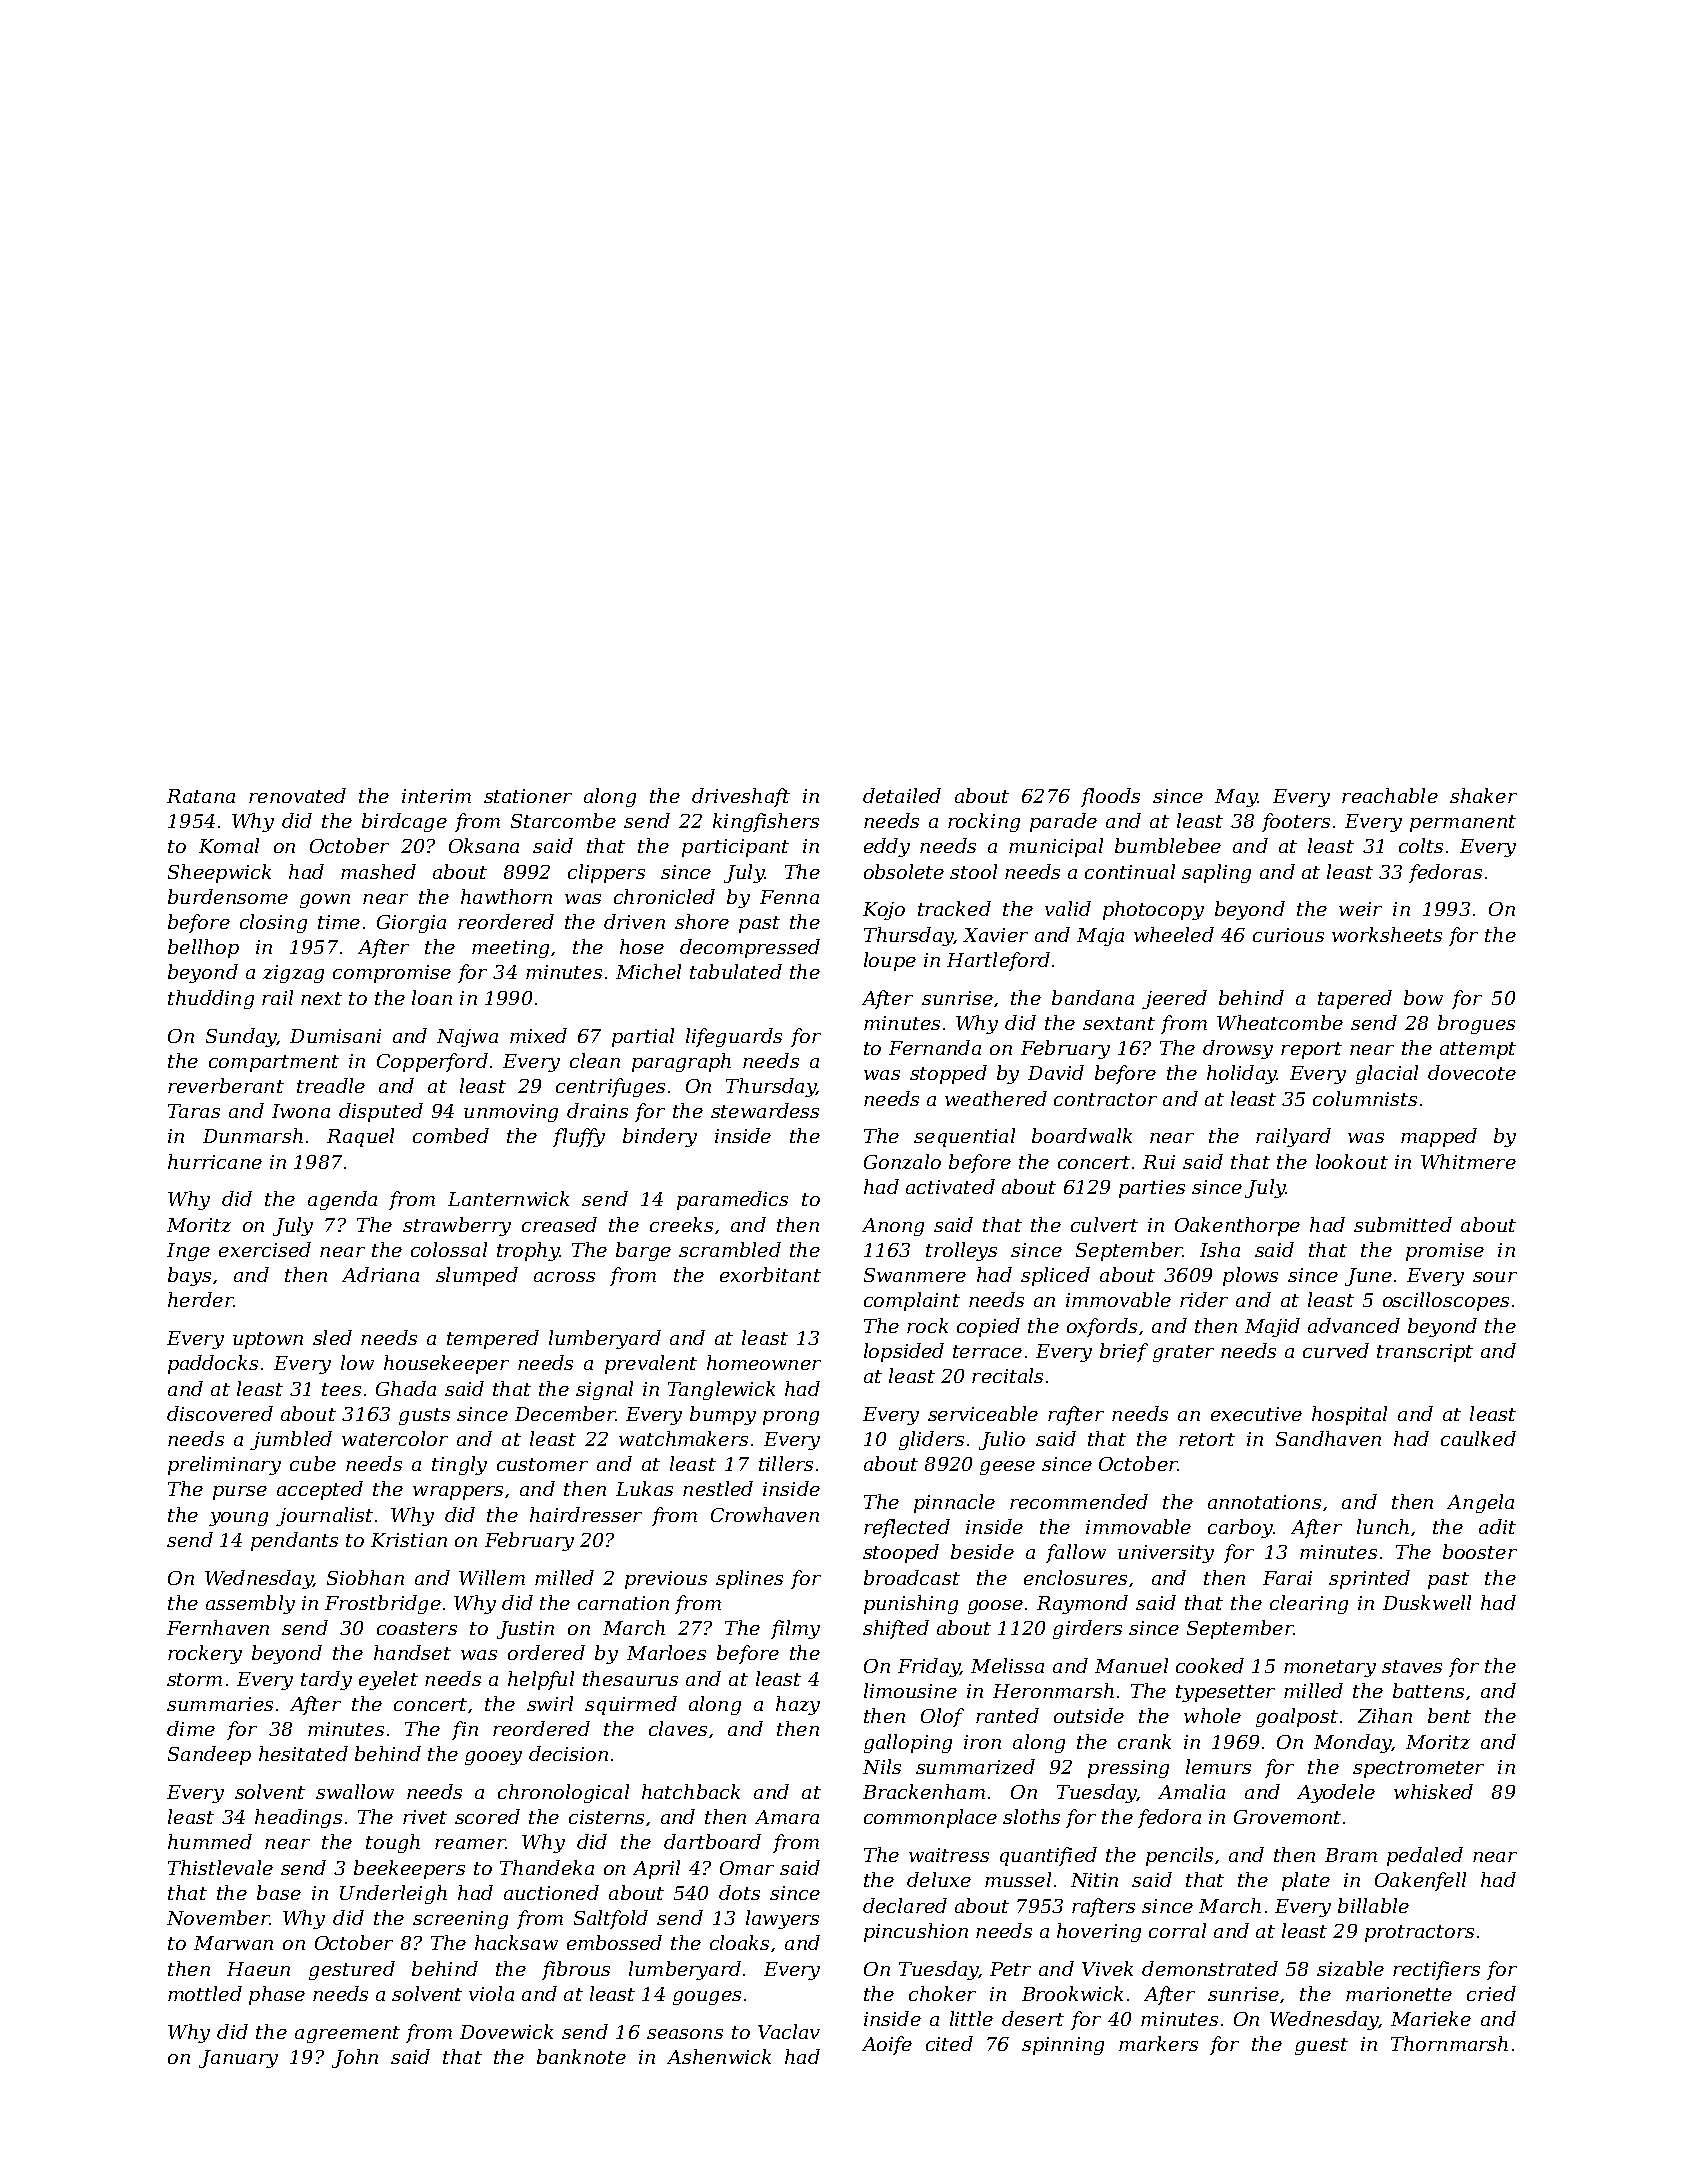 The width and height of the screenshot is (1683, 2178). I want to click on bent, so click(1449, 1715).
